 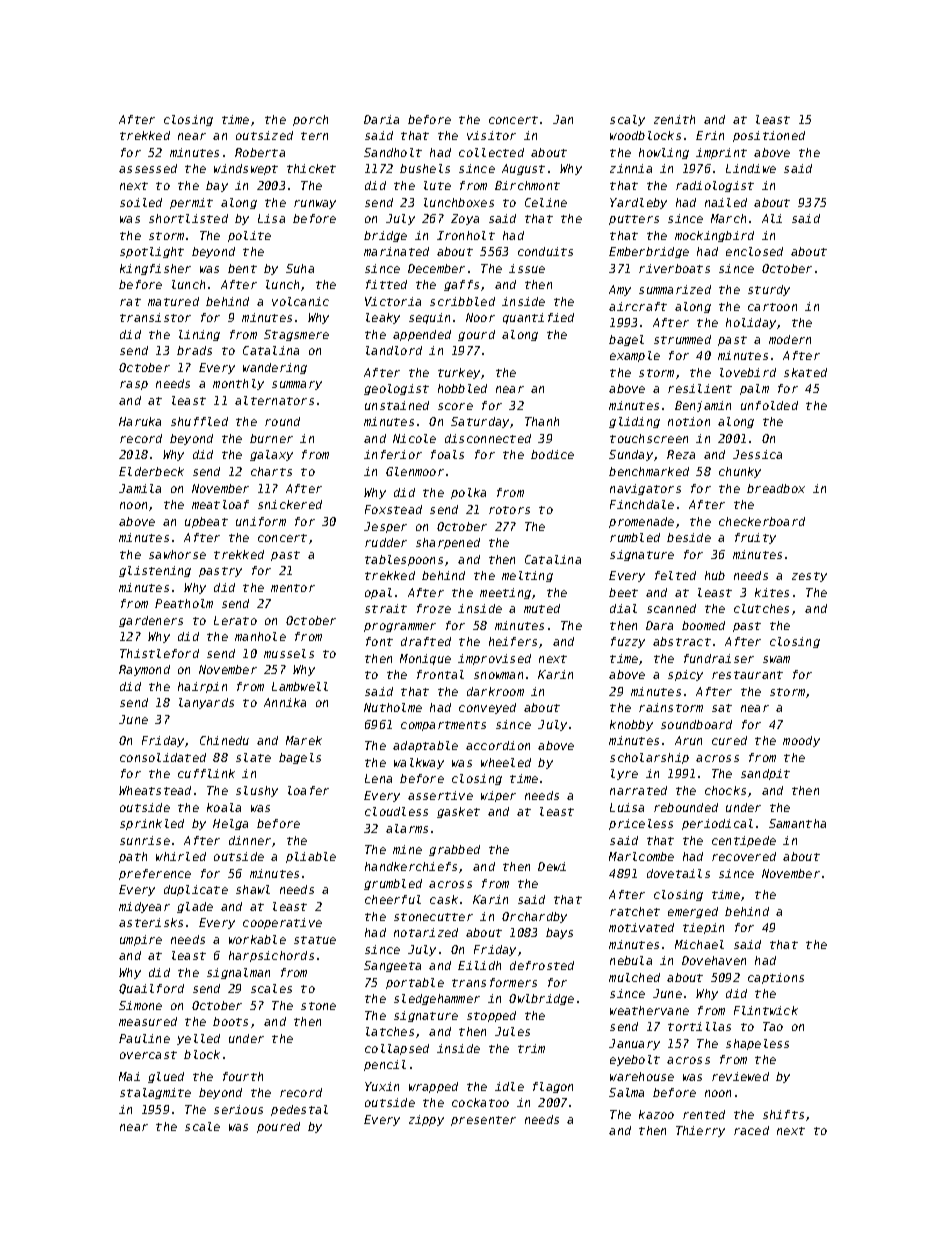 I want to click on consolidated, so click(x=163, y=757).
